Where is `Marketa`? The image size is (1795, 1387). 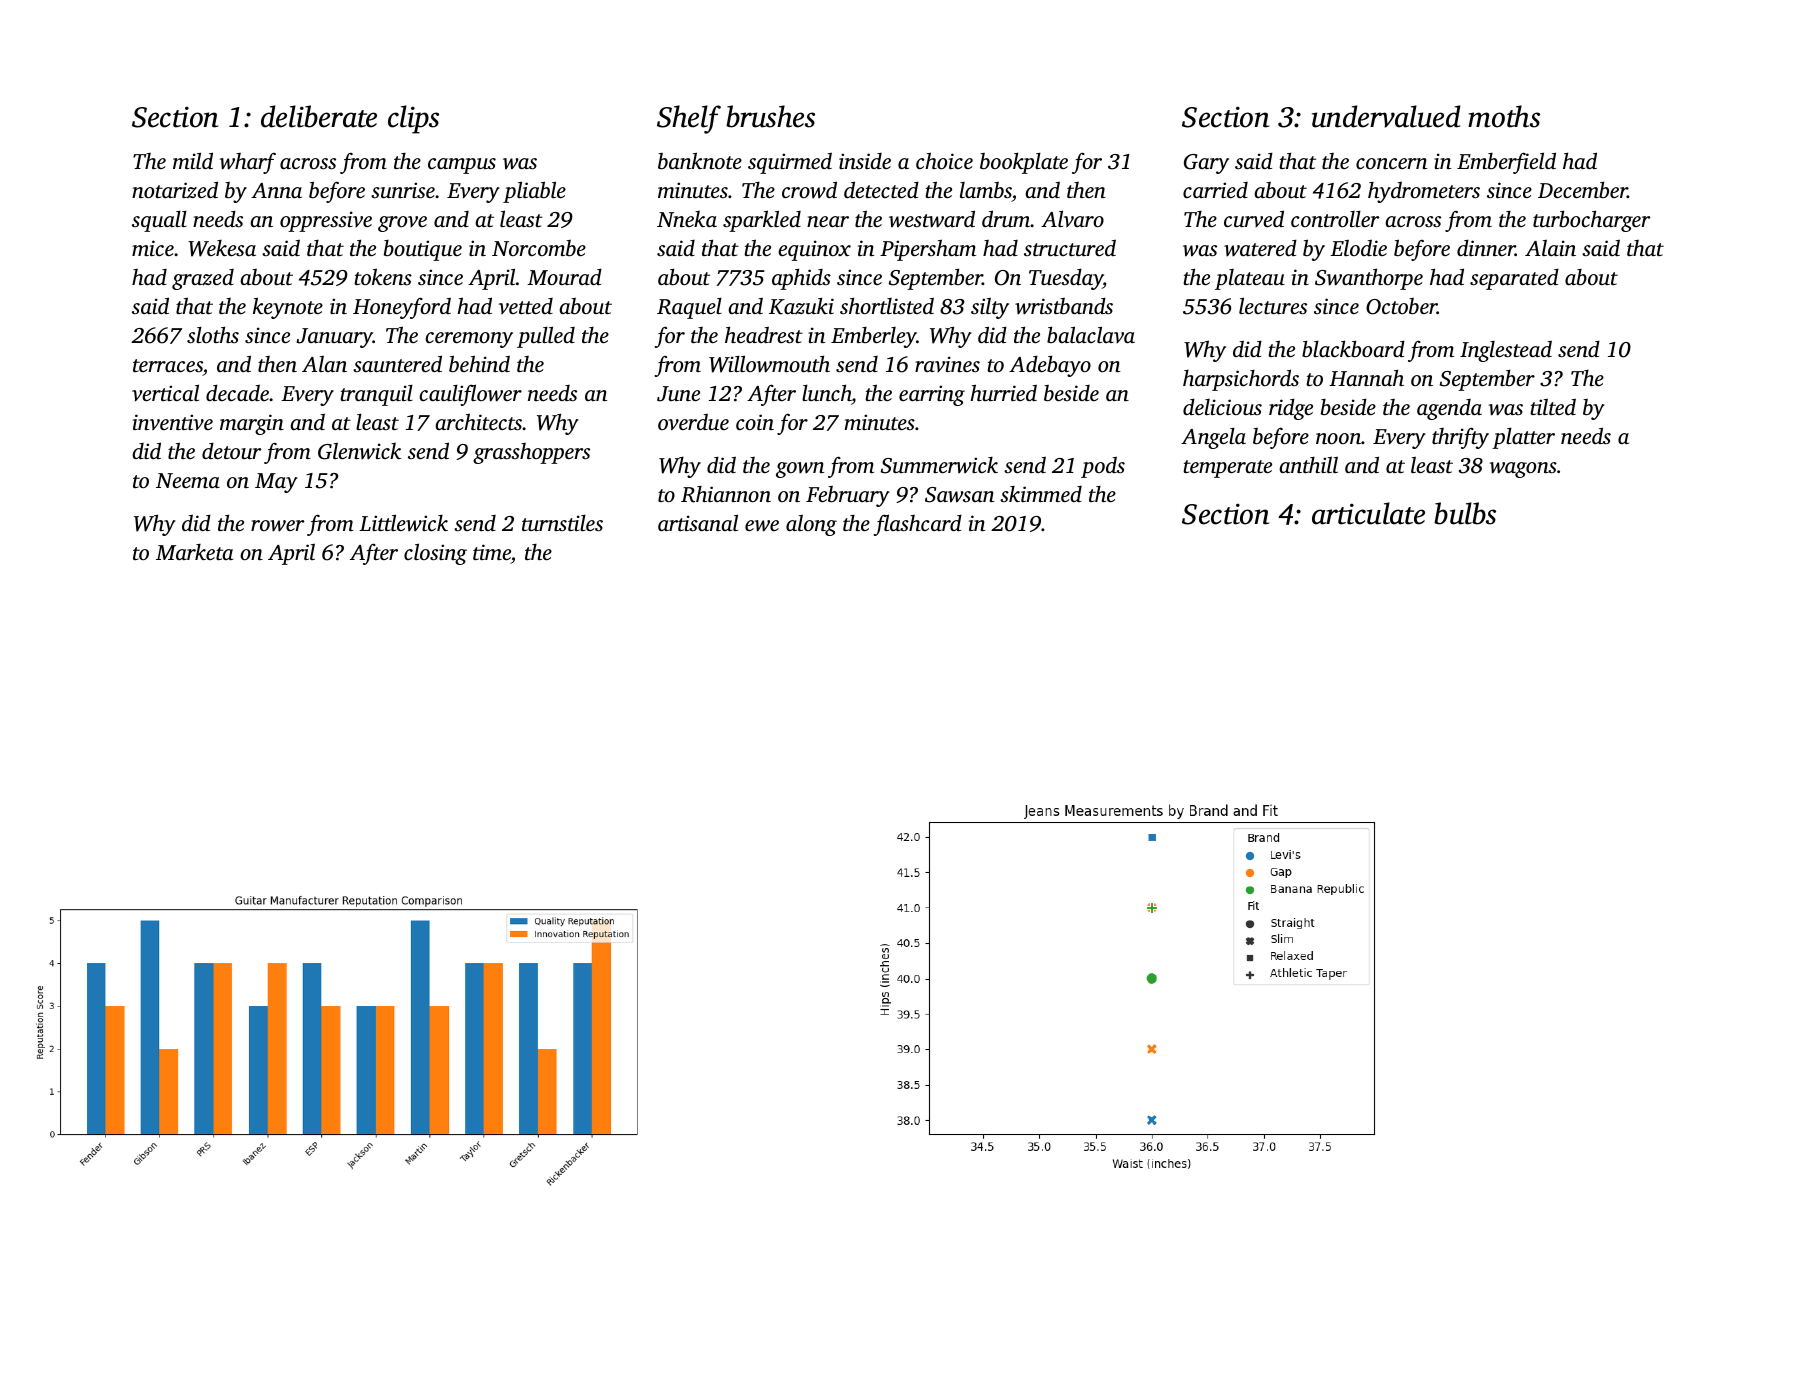
Marketa is located at coordinates (194, 552).
